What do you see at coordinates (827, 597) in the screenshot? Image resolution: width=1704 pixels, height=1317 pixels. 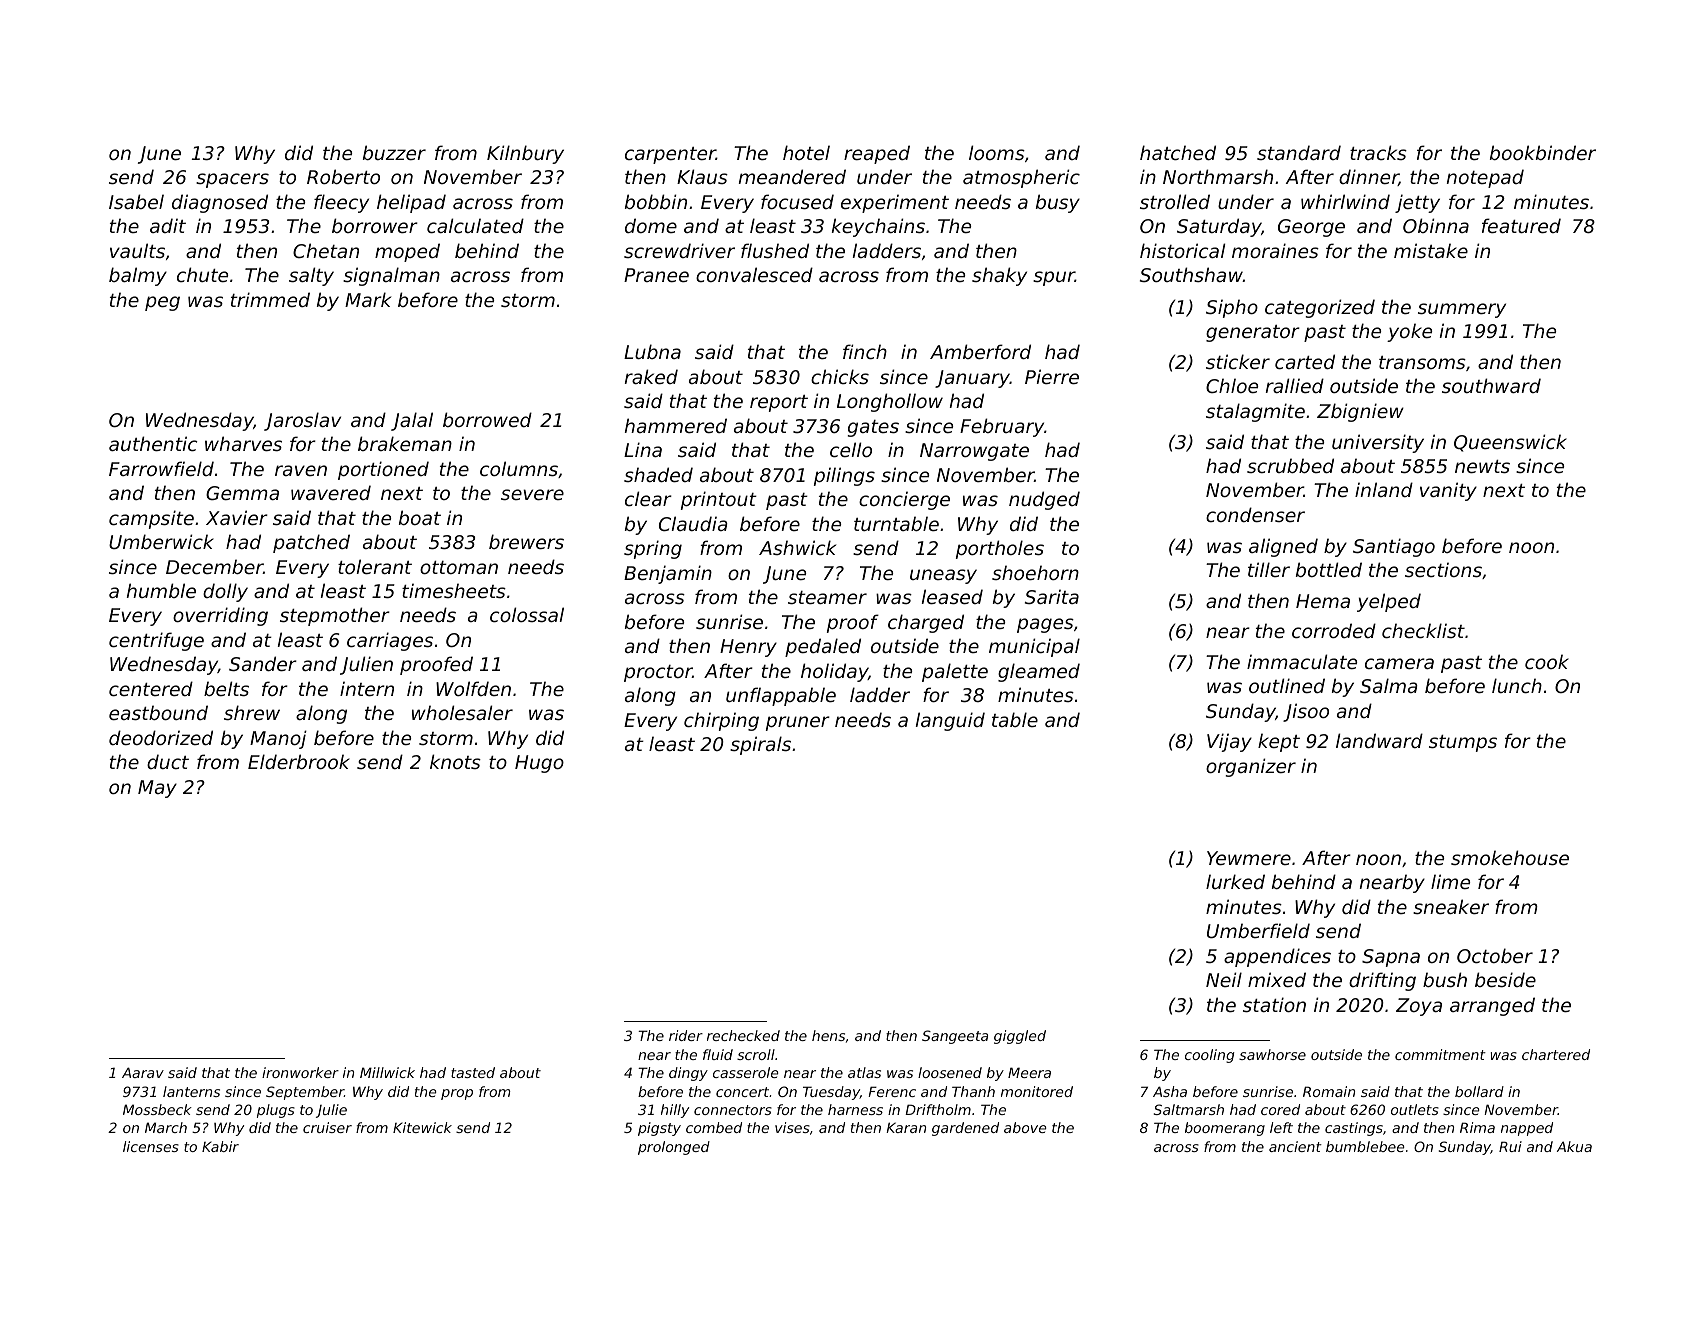 I see `steamer` at bounding box center [827, 597].
